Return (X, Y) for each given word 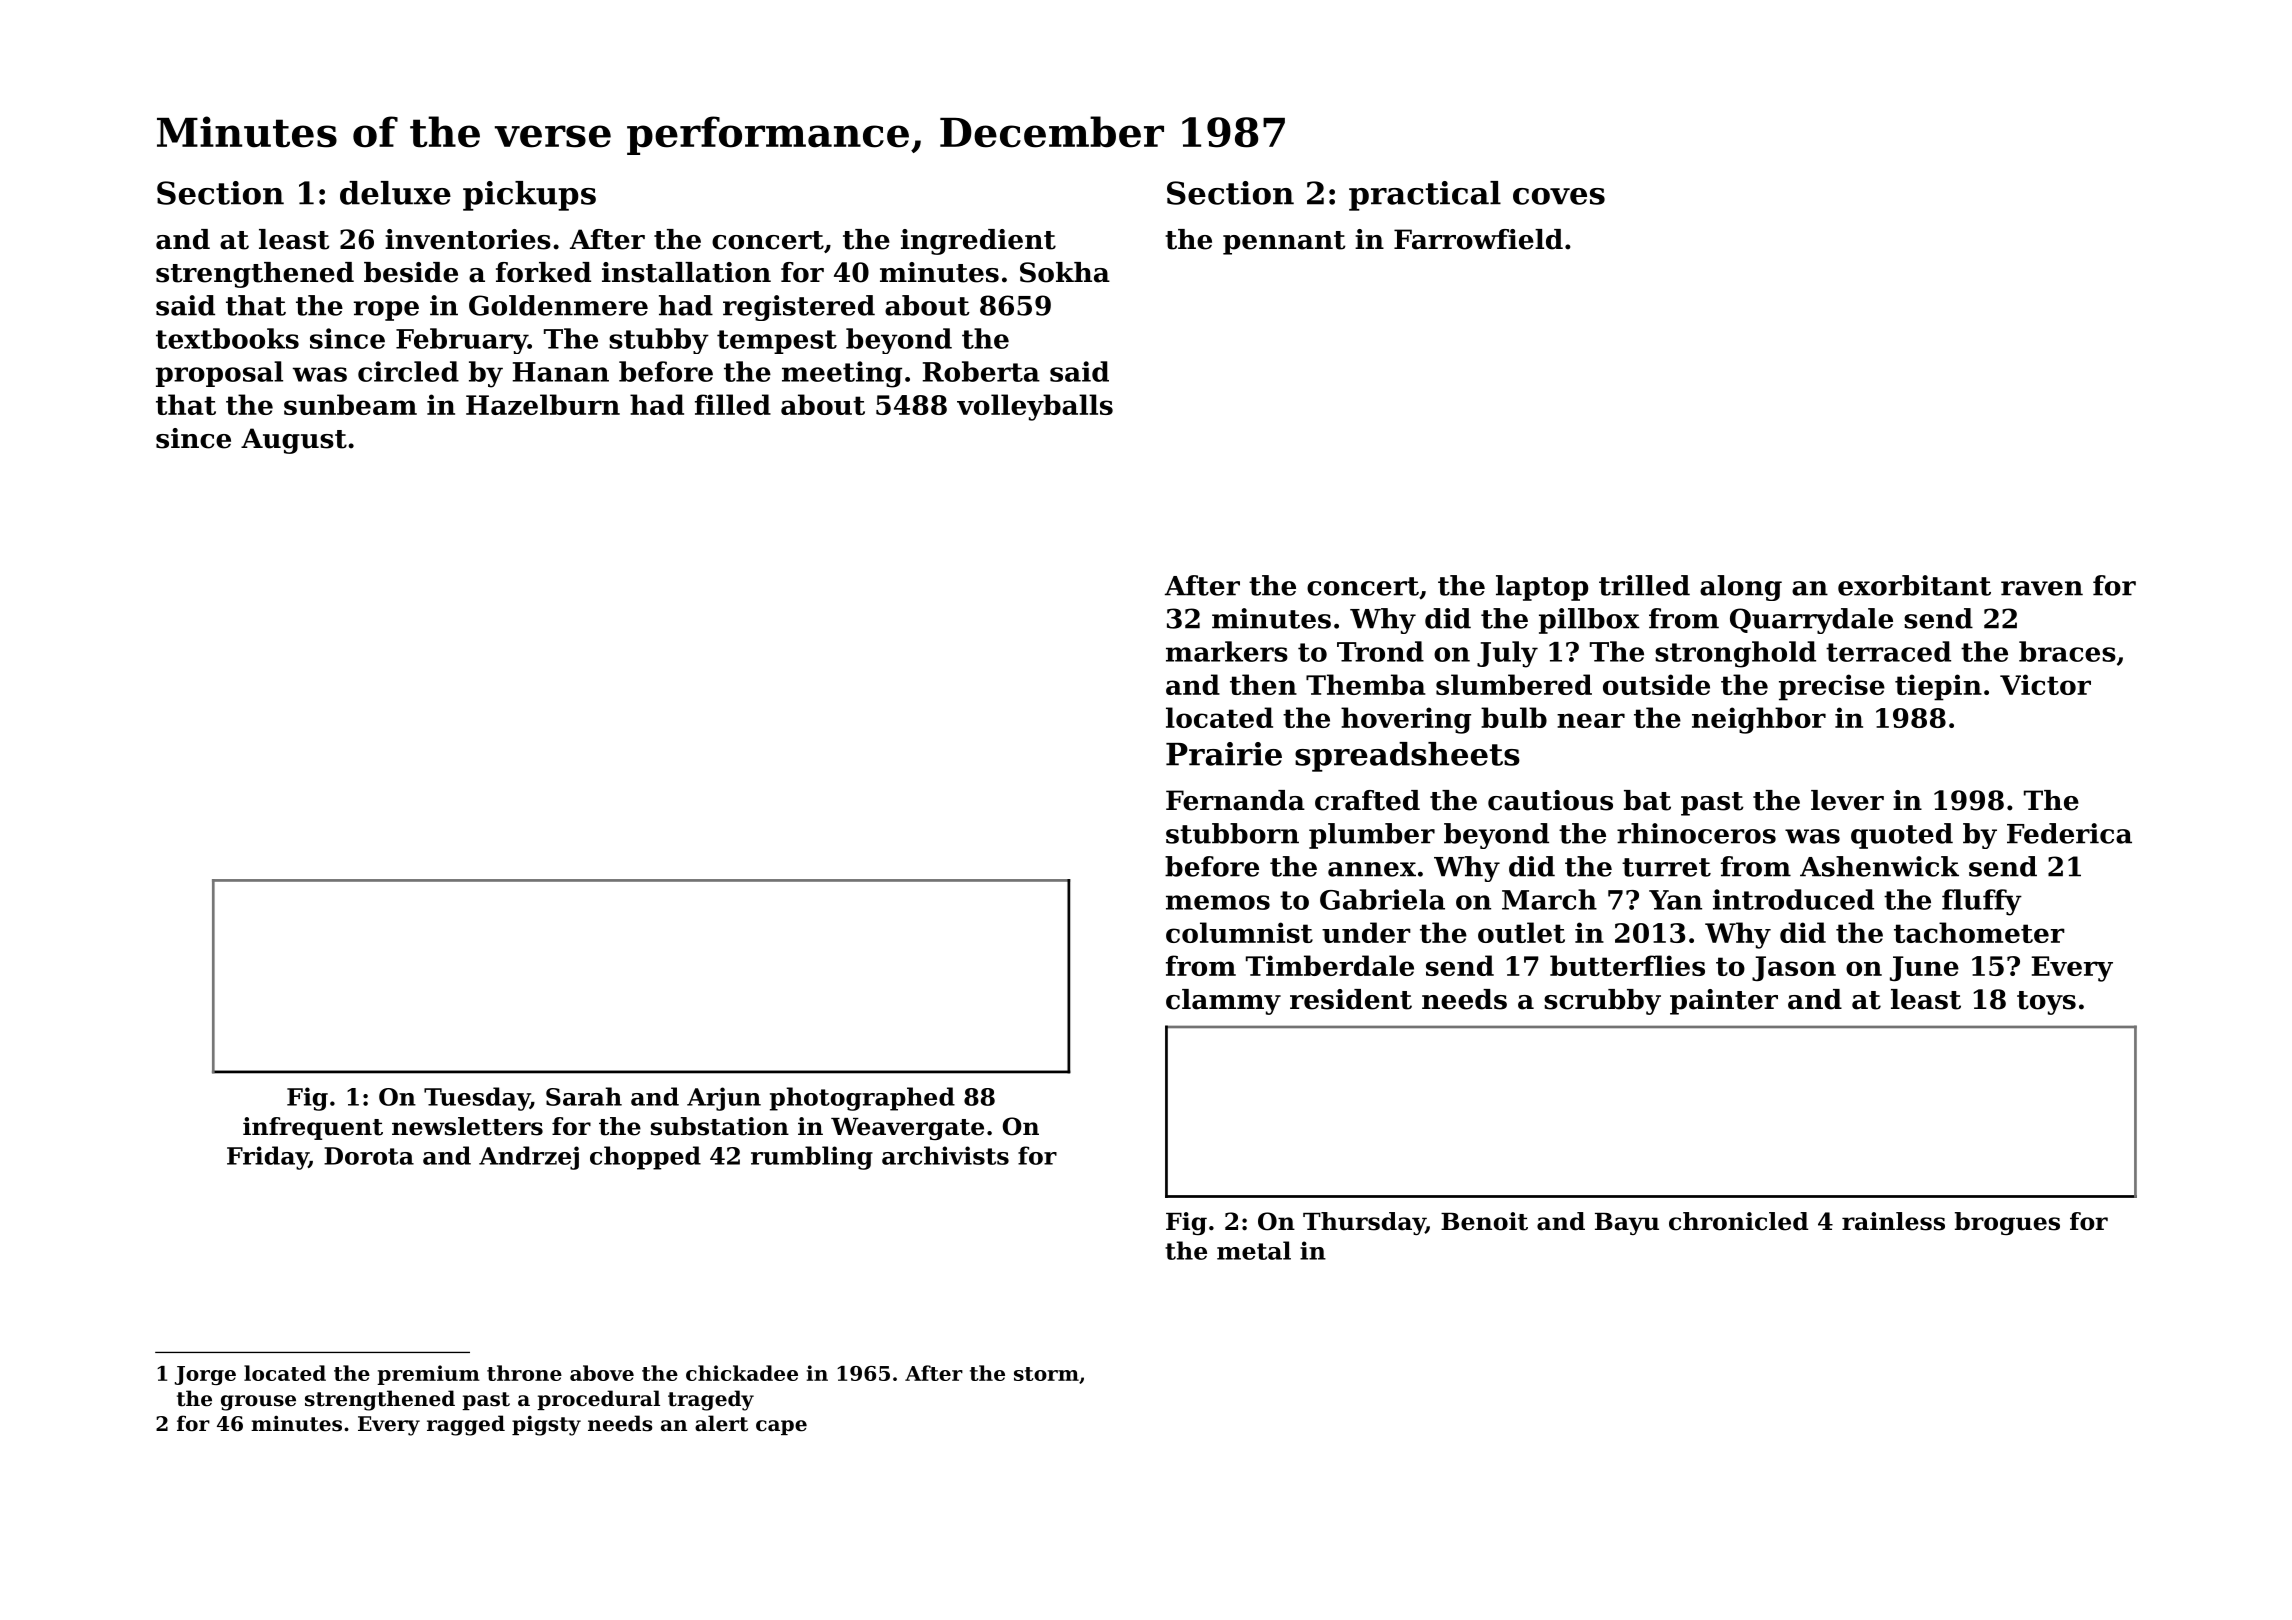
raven (2042, 588)
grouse (258, 1403)
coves (1559, 196)
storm (1046, 1374)
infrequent (313, 1128)
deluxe (395, 193)
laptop (1542, 588)
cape (781, 1427)
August (294, 441)
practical (1425, 196)
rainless (1893, 1221)
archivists (945, 1155)
